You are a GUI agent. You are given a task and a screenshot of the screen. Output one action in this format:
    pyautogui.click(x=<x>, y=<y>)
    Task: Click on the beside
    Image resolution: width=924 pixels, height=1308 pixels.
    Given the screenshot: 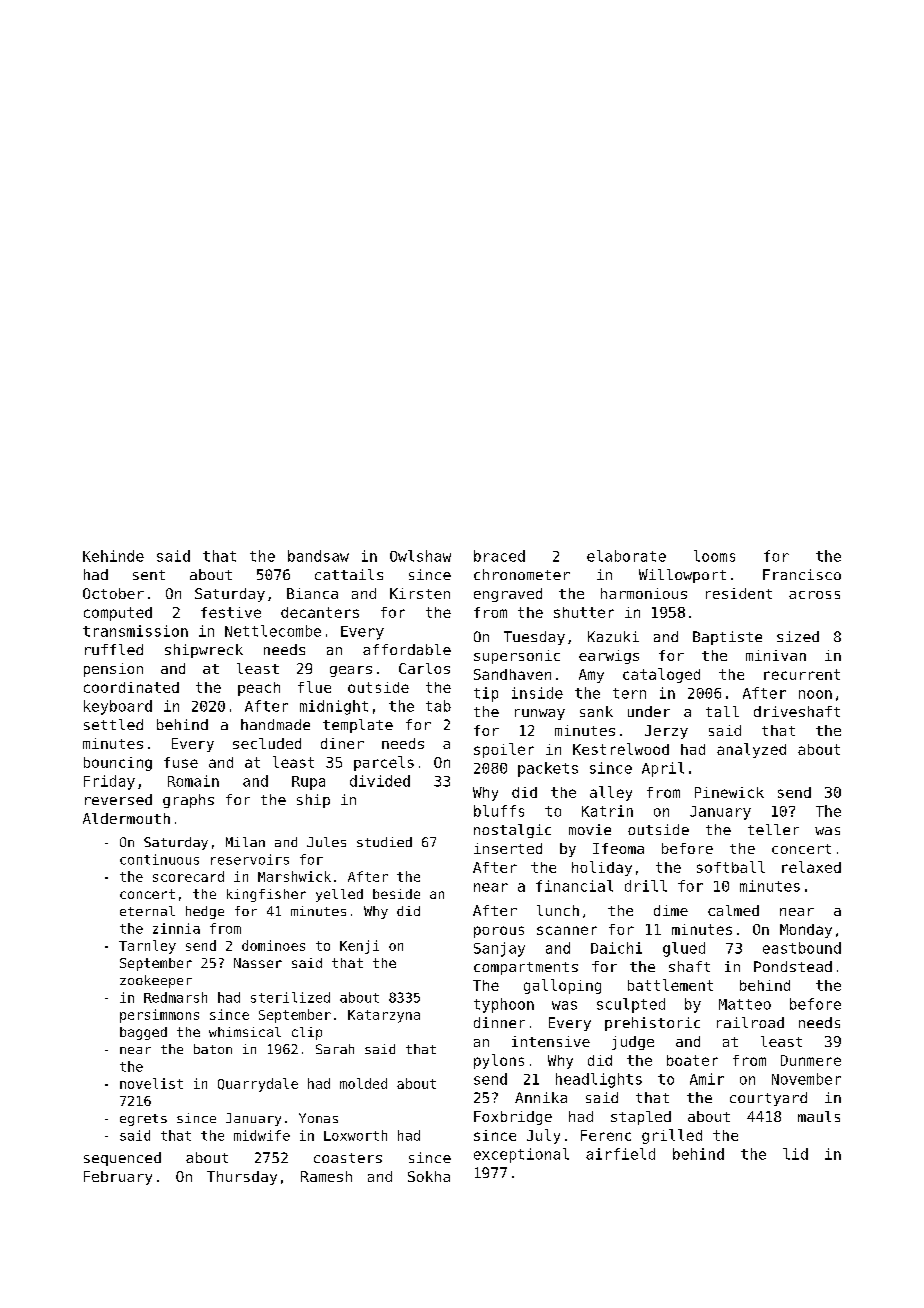 What is the action you would take?
    pyautogui.click(x=396, y=894)
